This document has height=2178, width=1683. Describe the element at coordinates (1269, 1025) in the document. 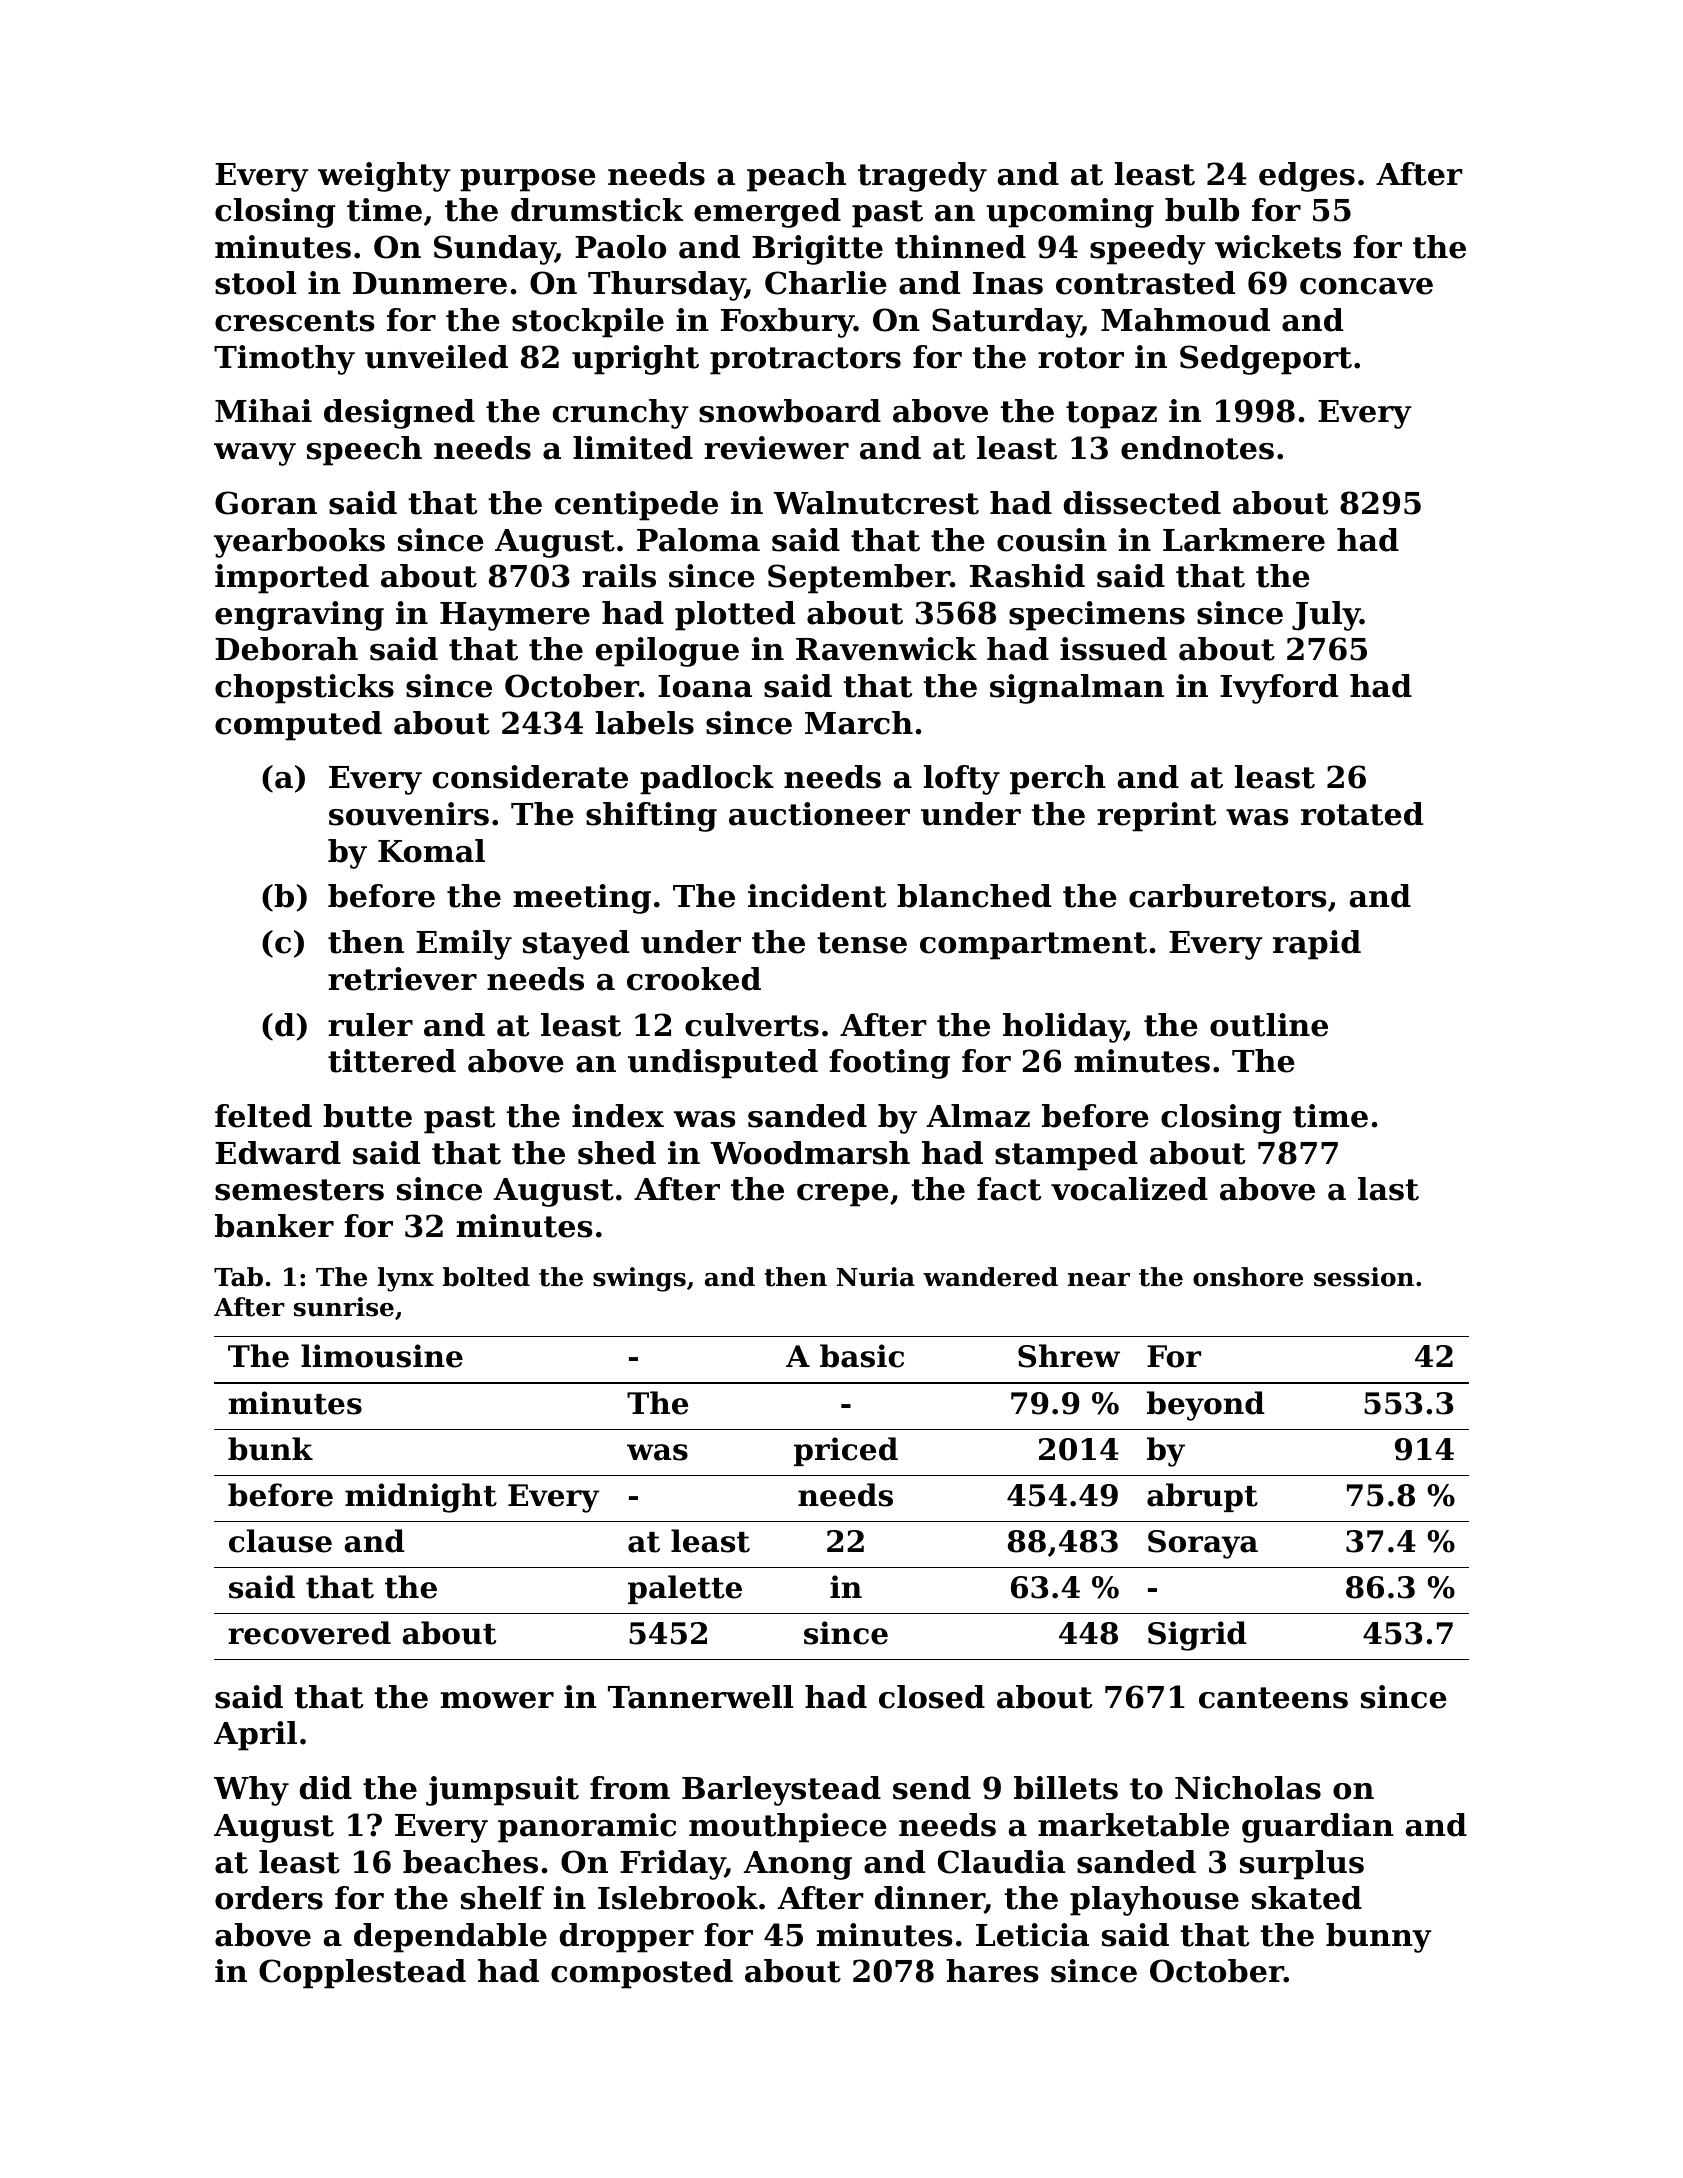

I see `outline` at that location.
